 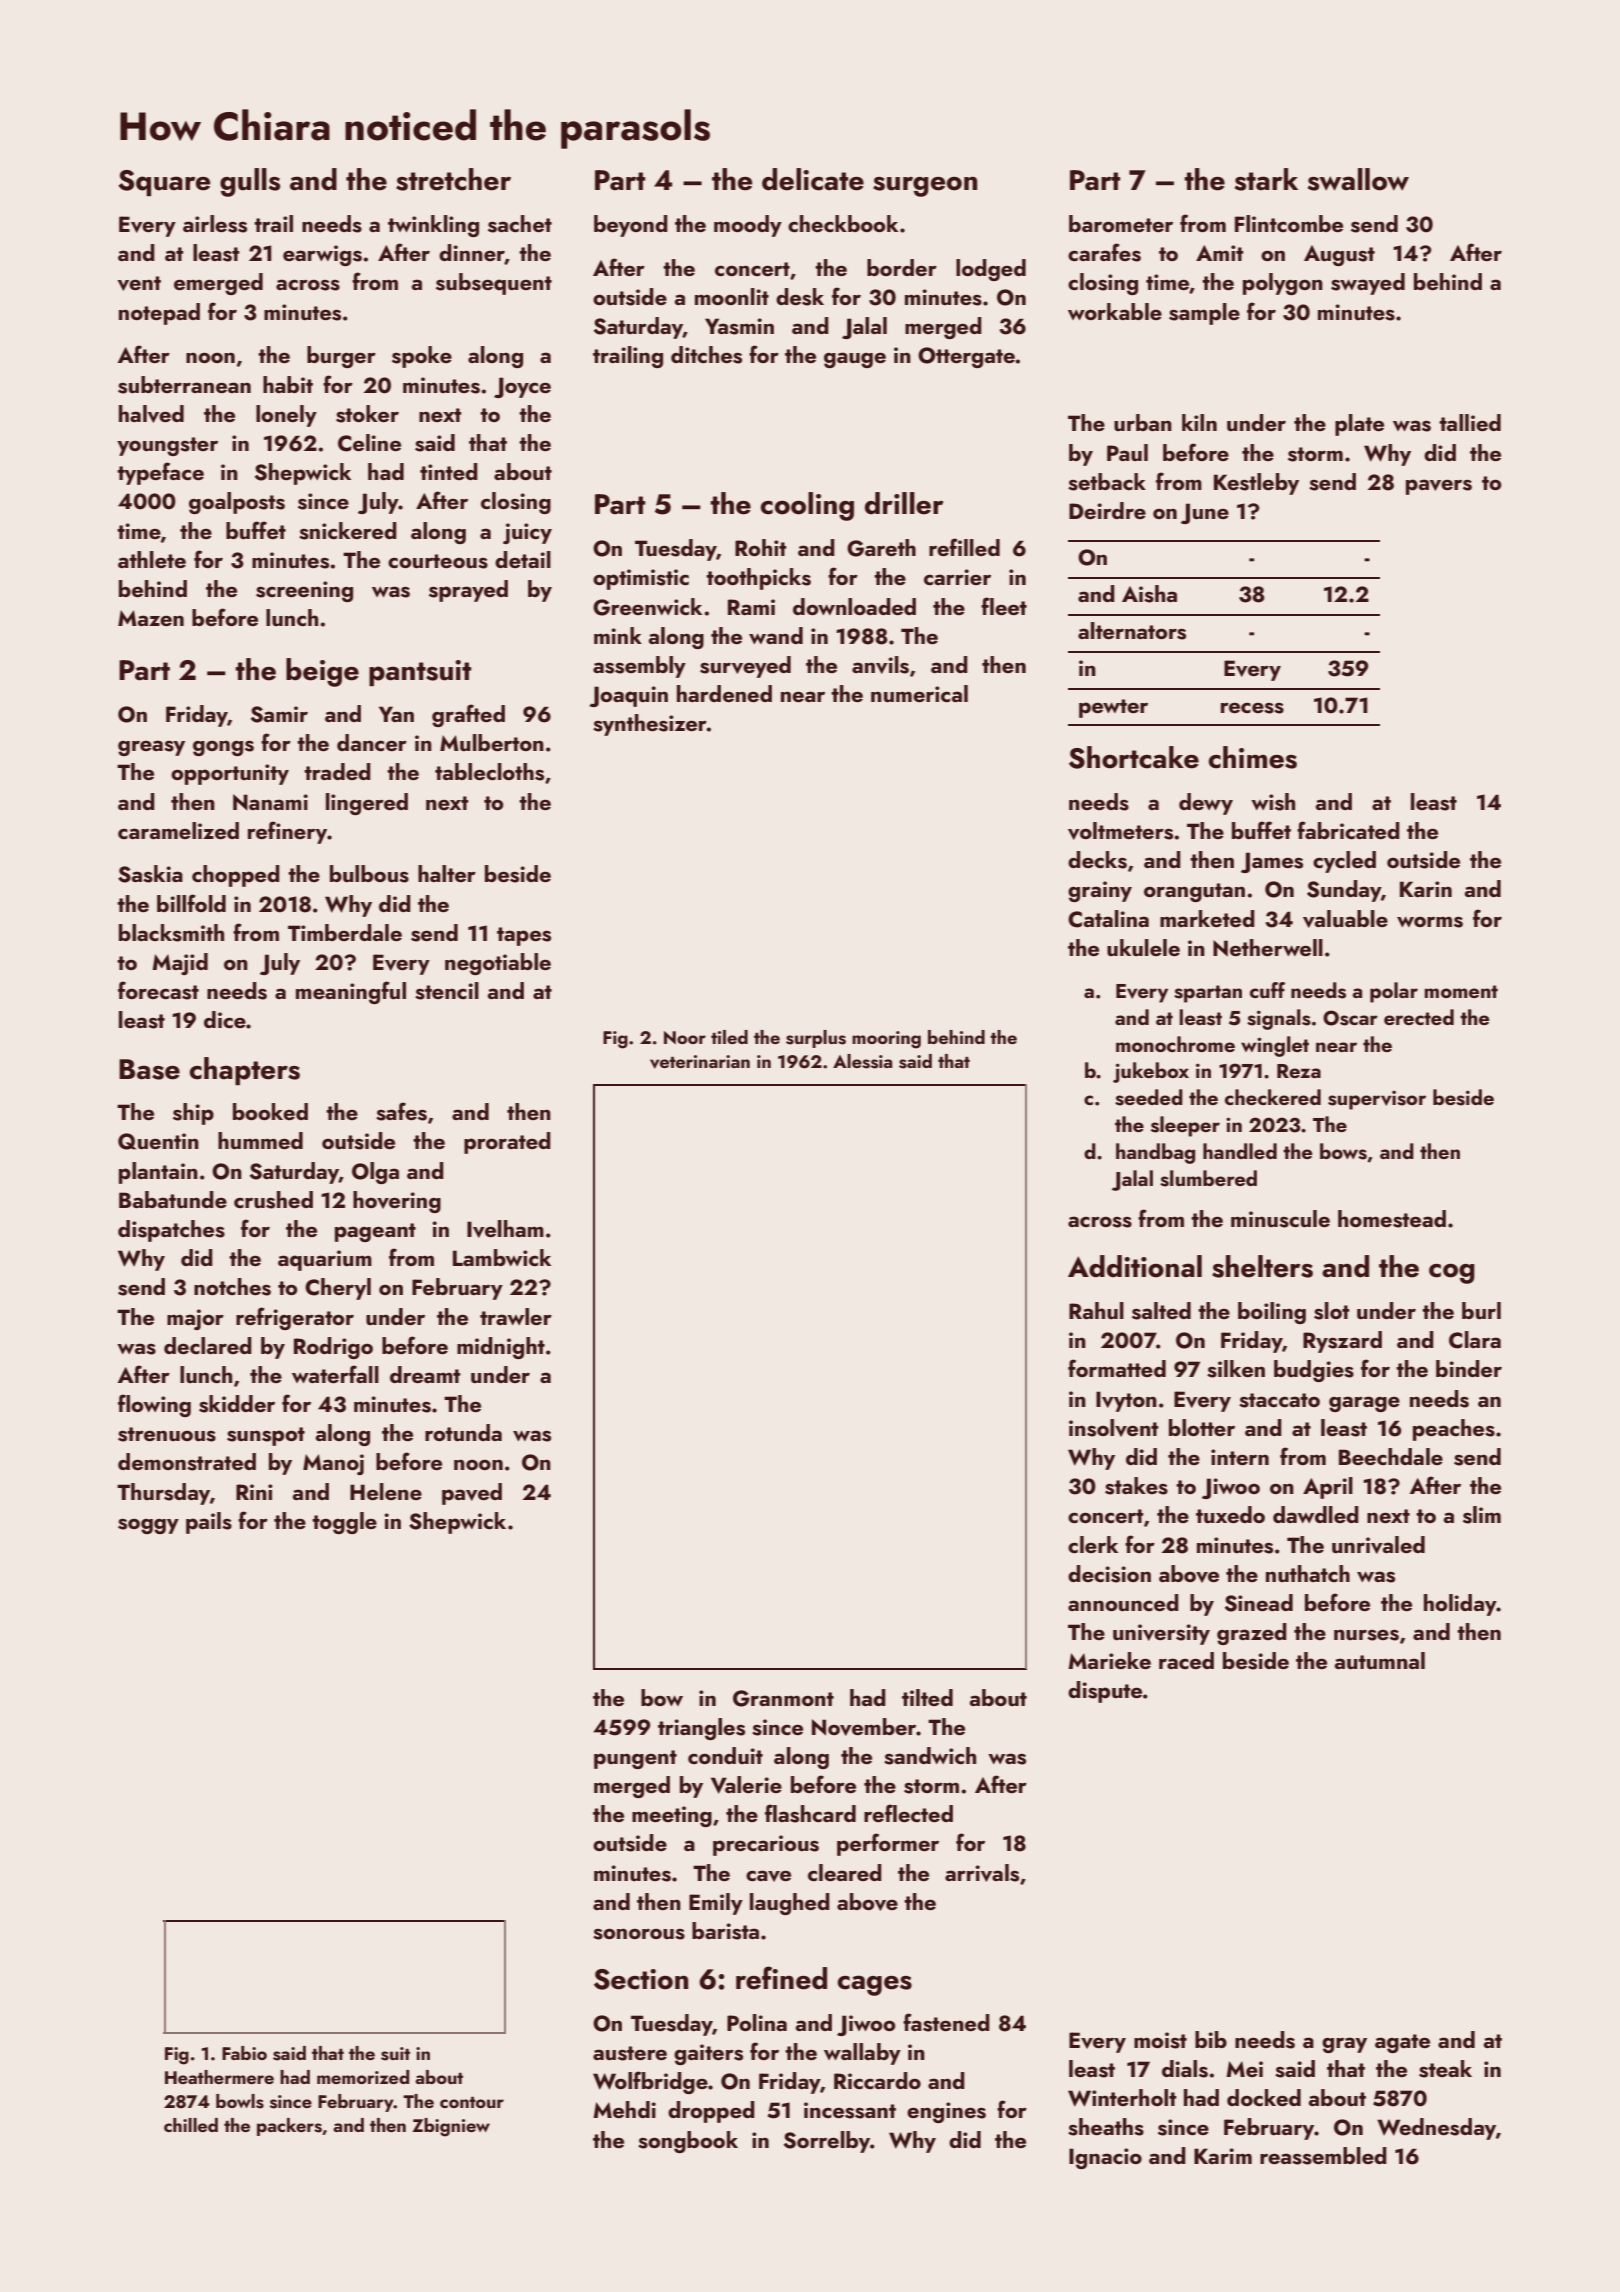 I want to click on reflected, so click(x=908, y=1813).
